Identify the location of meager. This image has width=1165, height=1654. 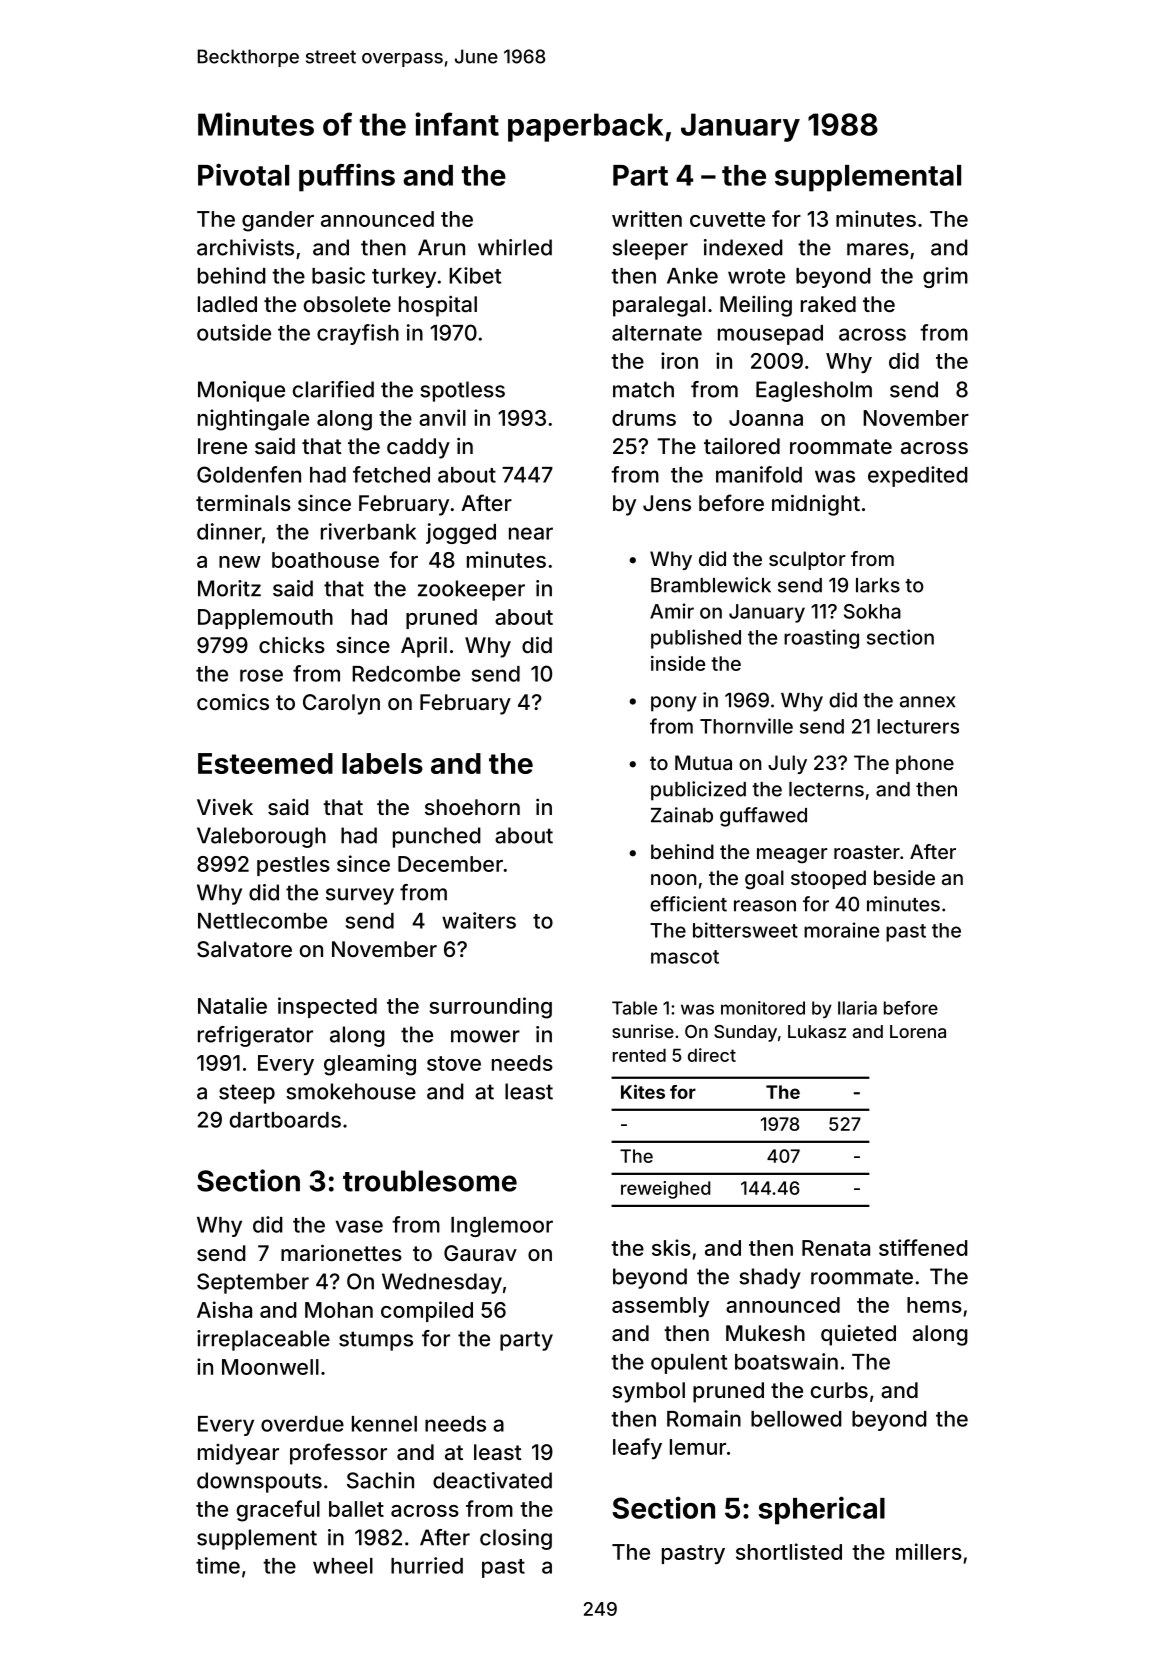
(792, 856).
